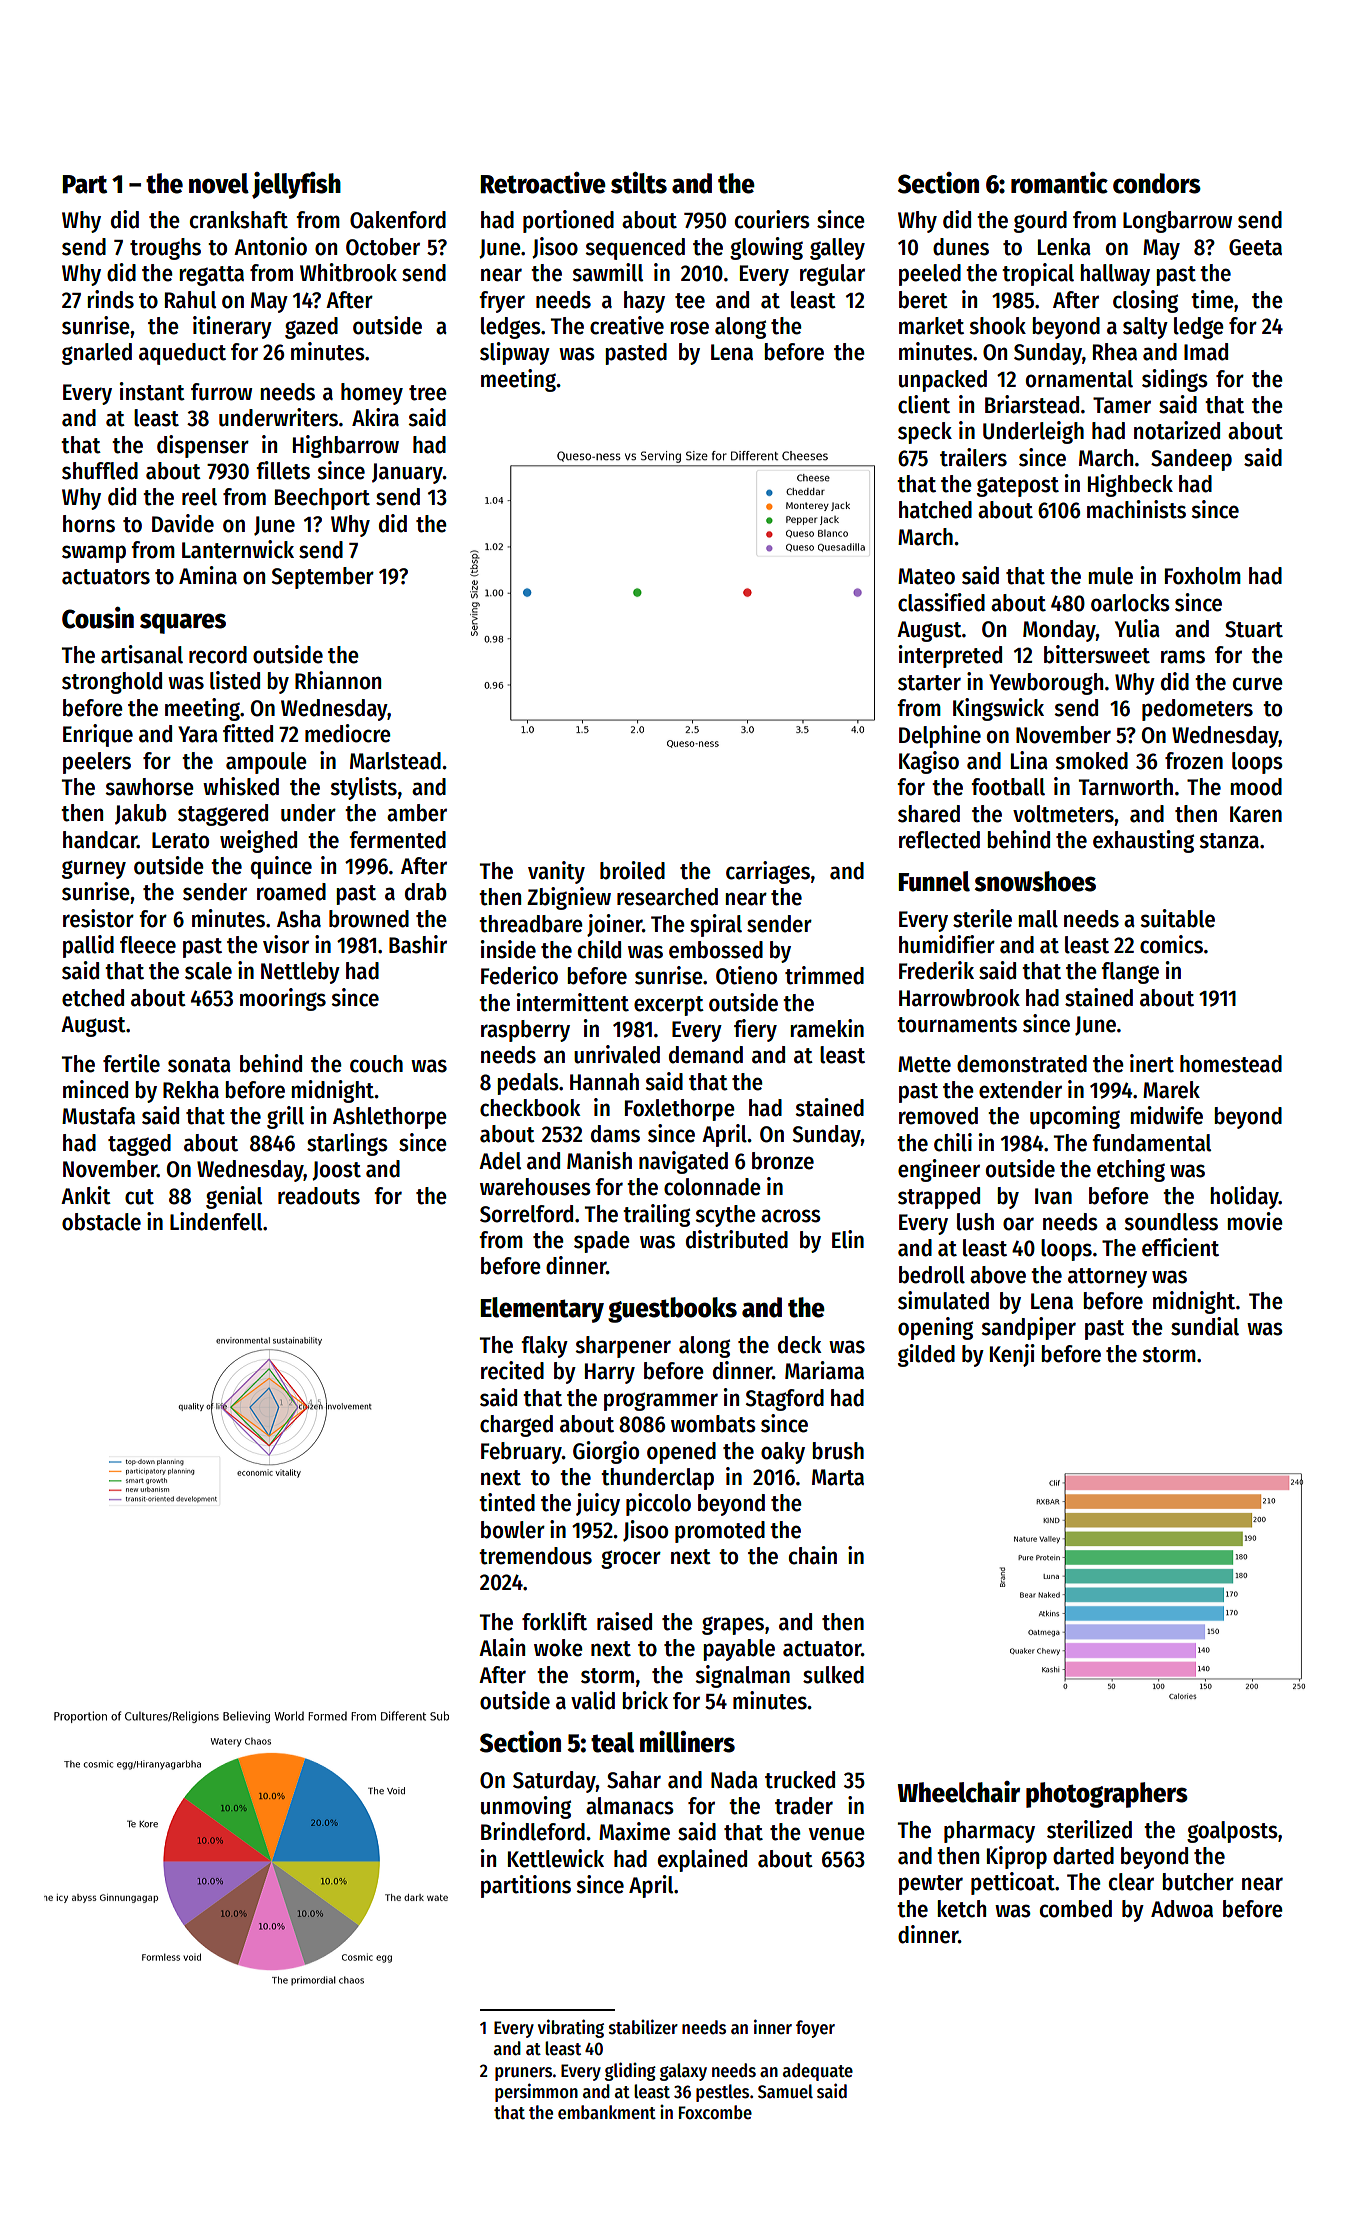 This screenshot has width=1345, height=2216. I want to click on Brindleford, so click(533, 1831).
